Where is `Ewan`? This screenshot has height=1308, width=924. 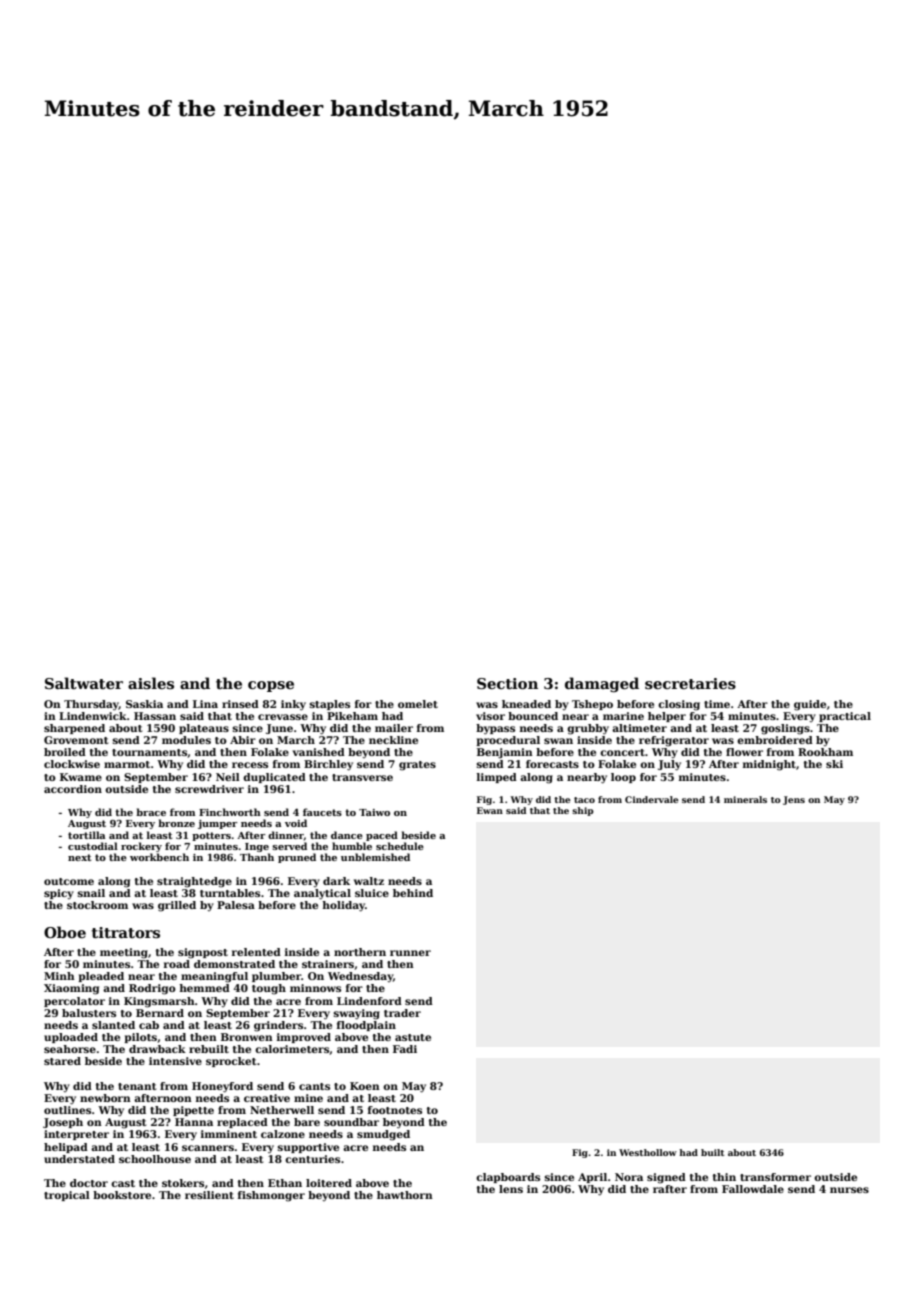
Ewan is located at coordinates (490, 810).
